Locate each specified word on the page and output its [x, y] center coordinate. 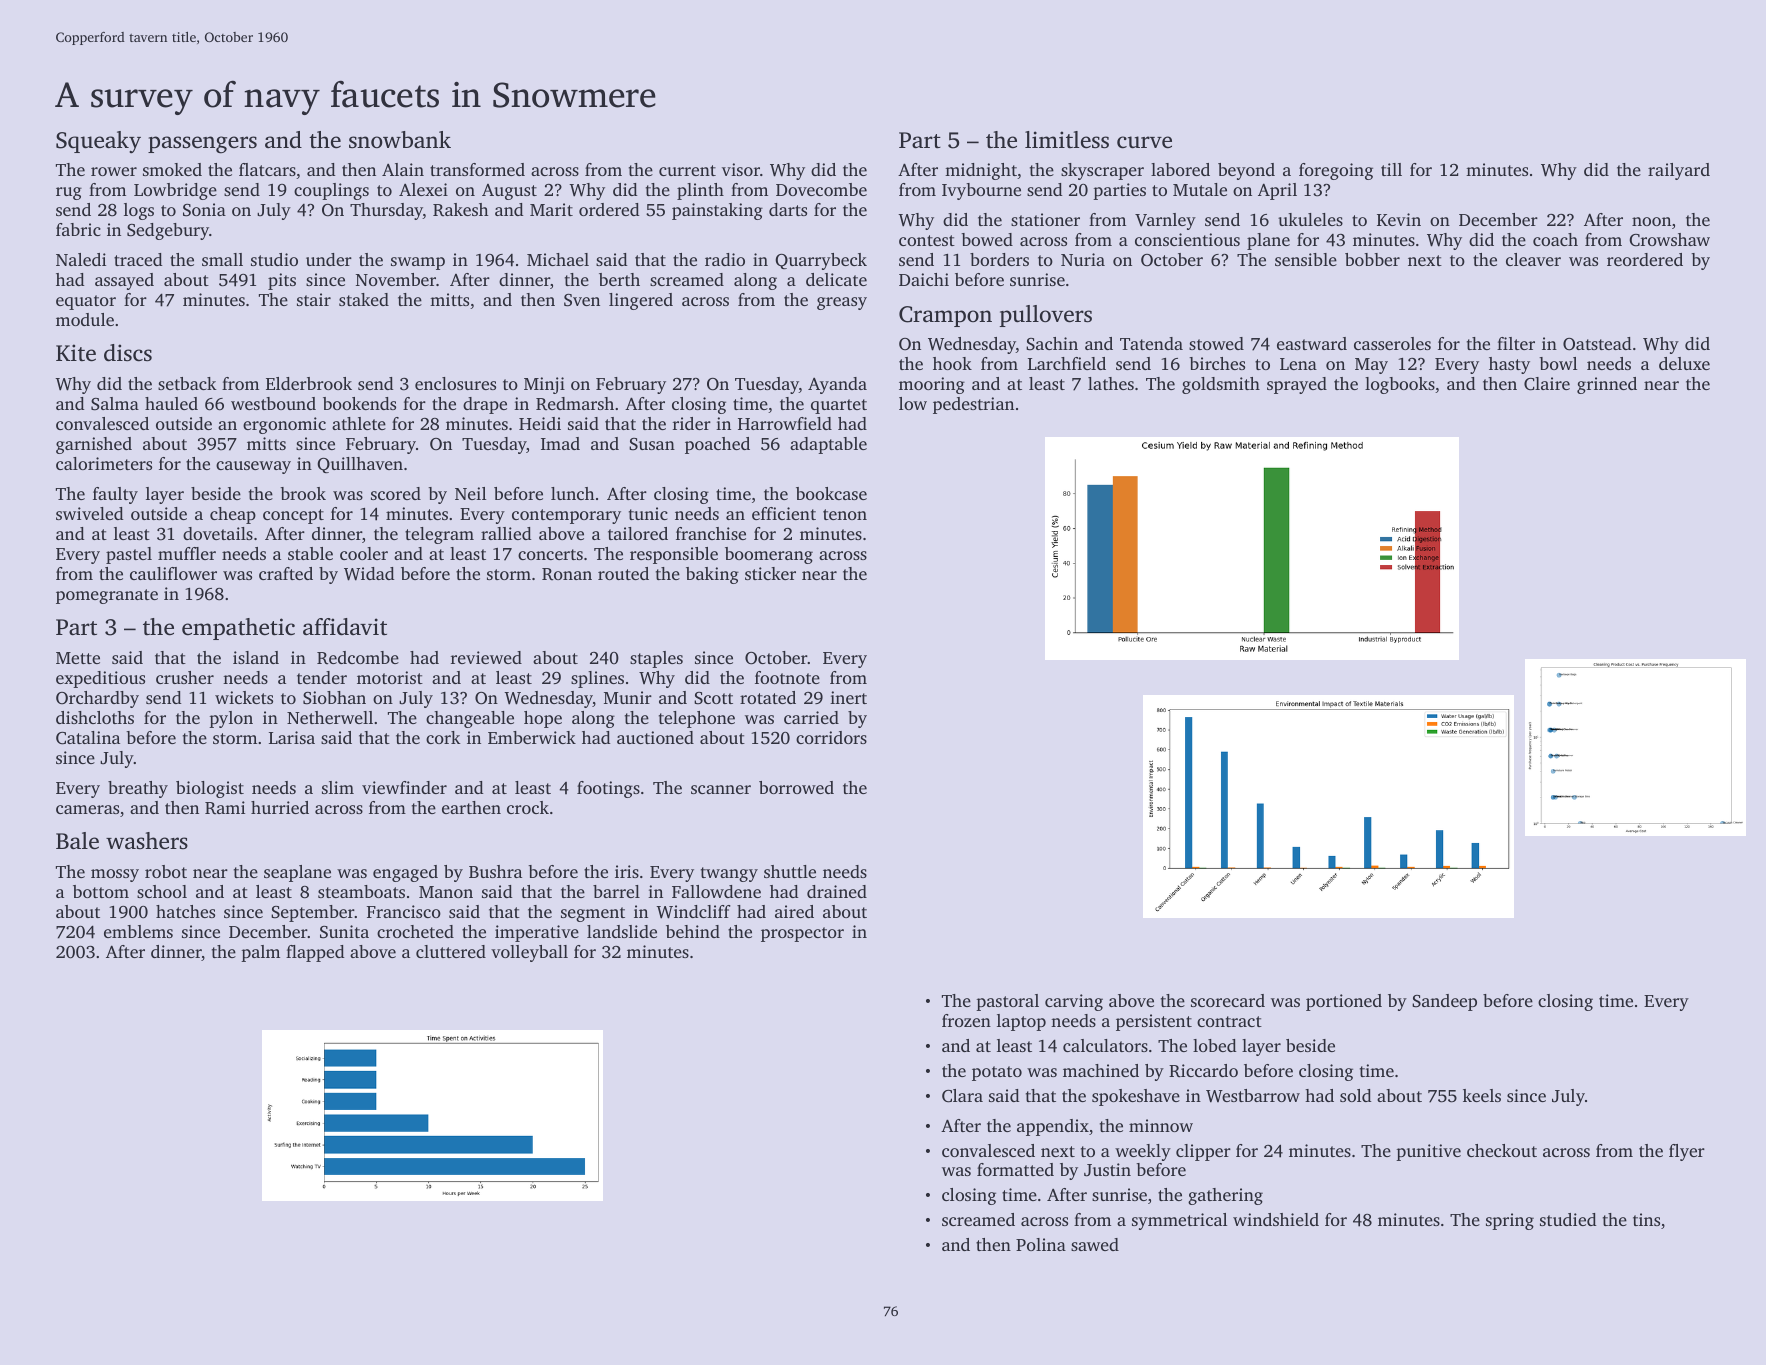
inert [848, 697]
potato [997, 1073]
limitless [1067, 140]
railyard [1679, 171]
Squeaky [98, 142]
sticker [770, 573]
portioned [1344, 1002]
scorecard [1228, 1000]
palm [260, 953]
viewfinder [404, 787]
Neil [470, 493]
